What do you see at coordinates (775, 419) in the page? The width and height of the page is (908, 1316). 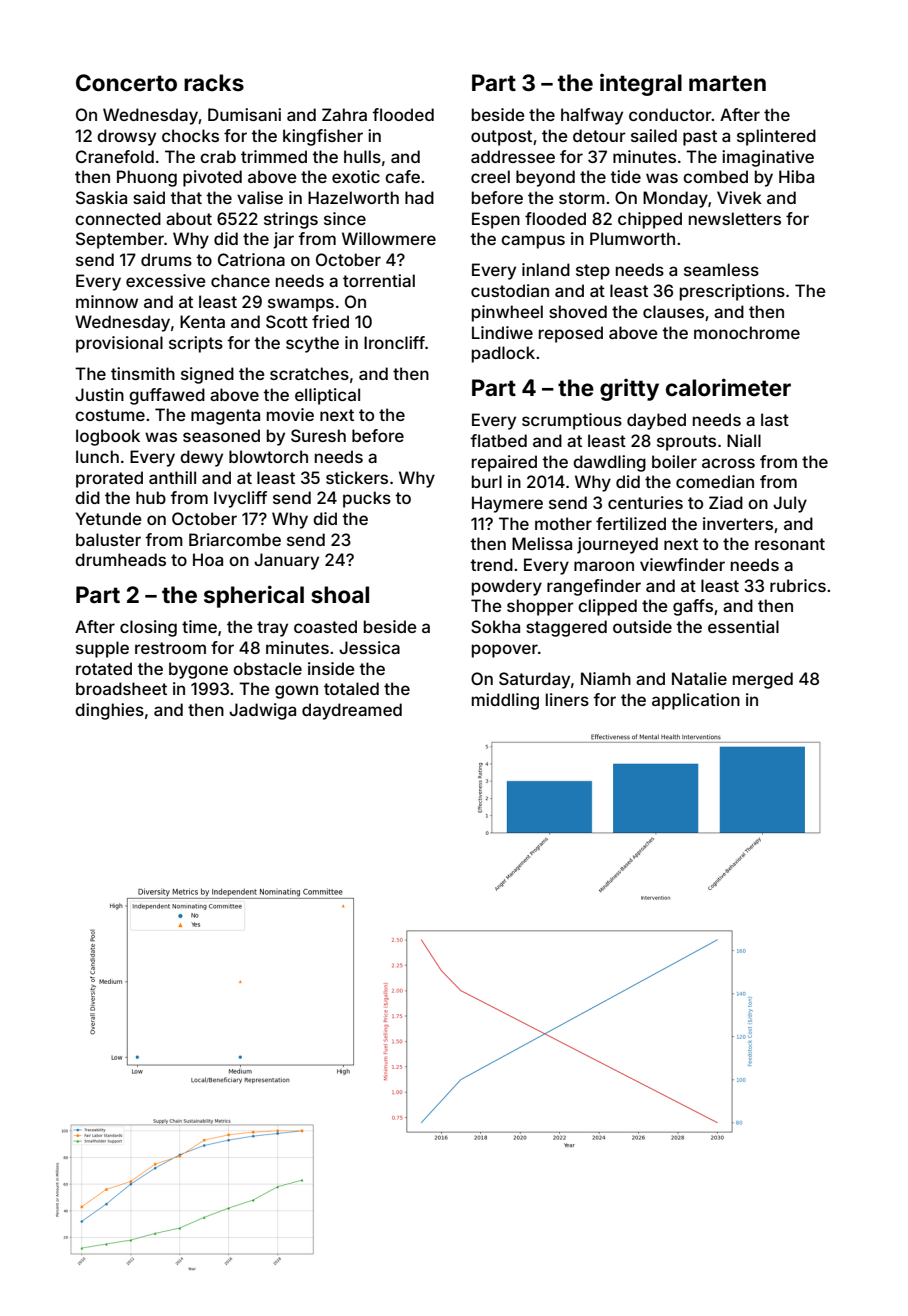 I see `last` at bounding box center [775, 419].
